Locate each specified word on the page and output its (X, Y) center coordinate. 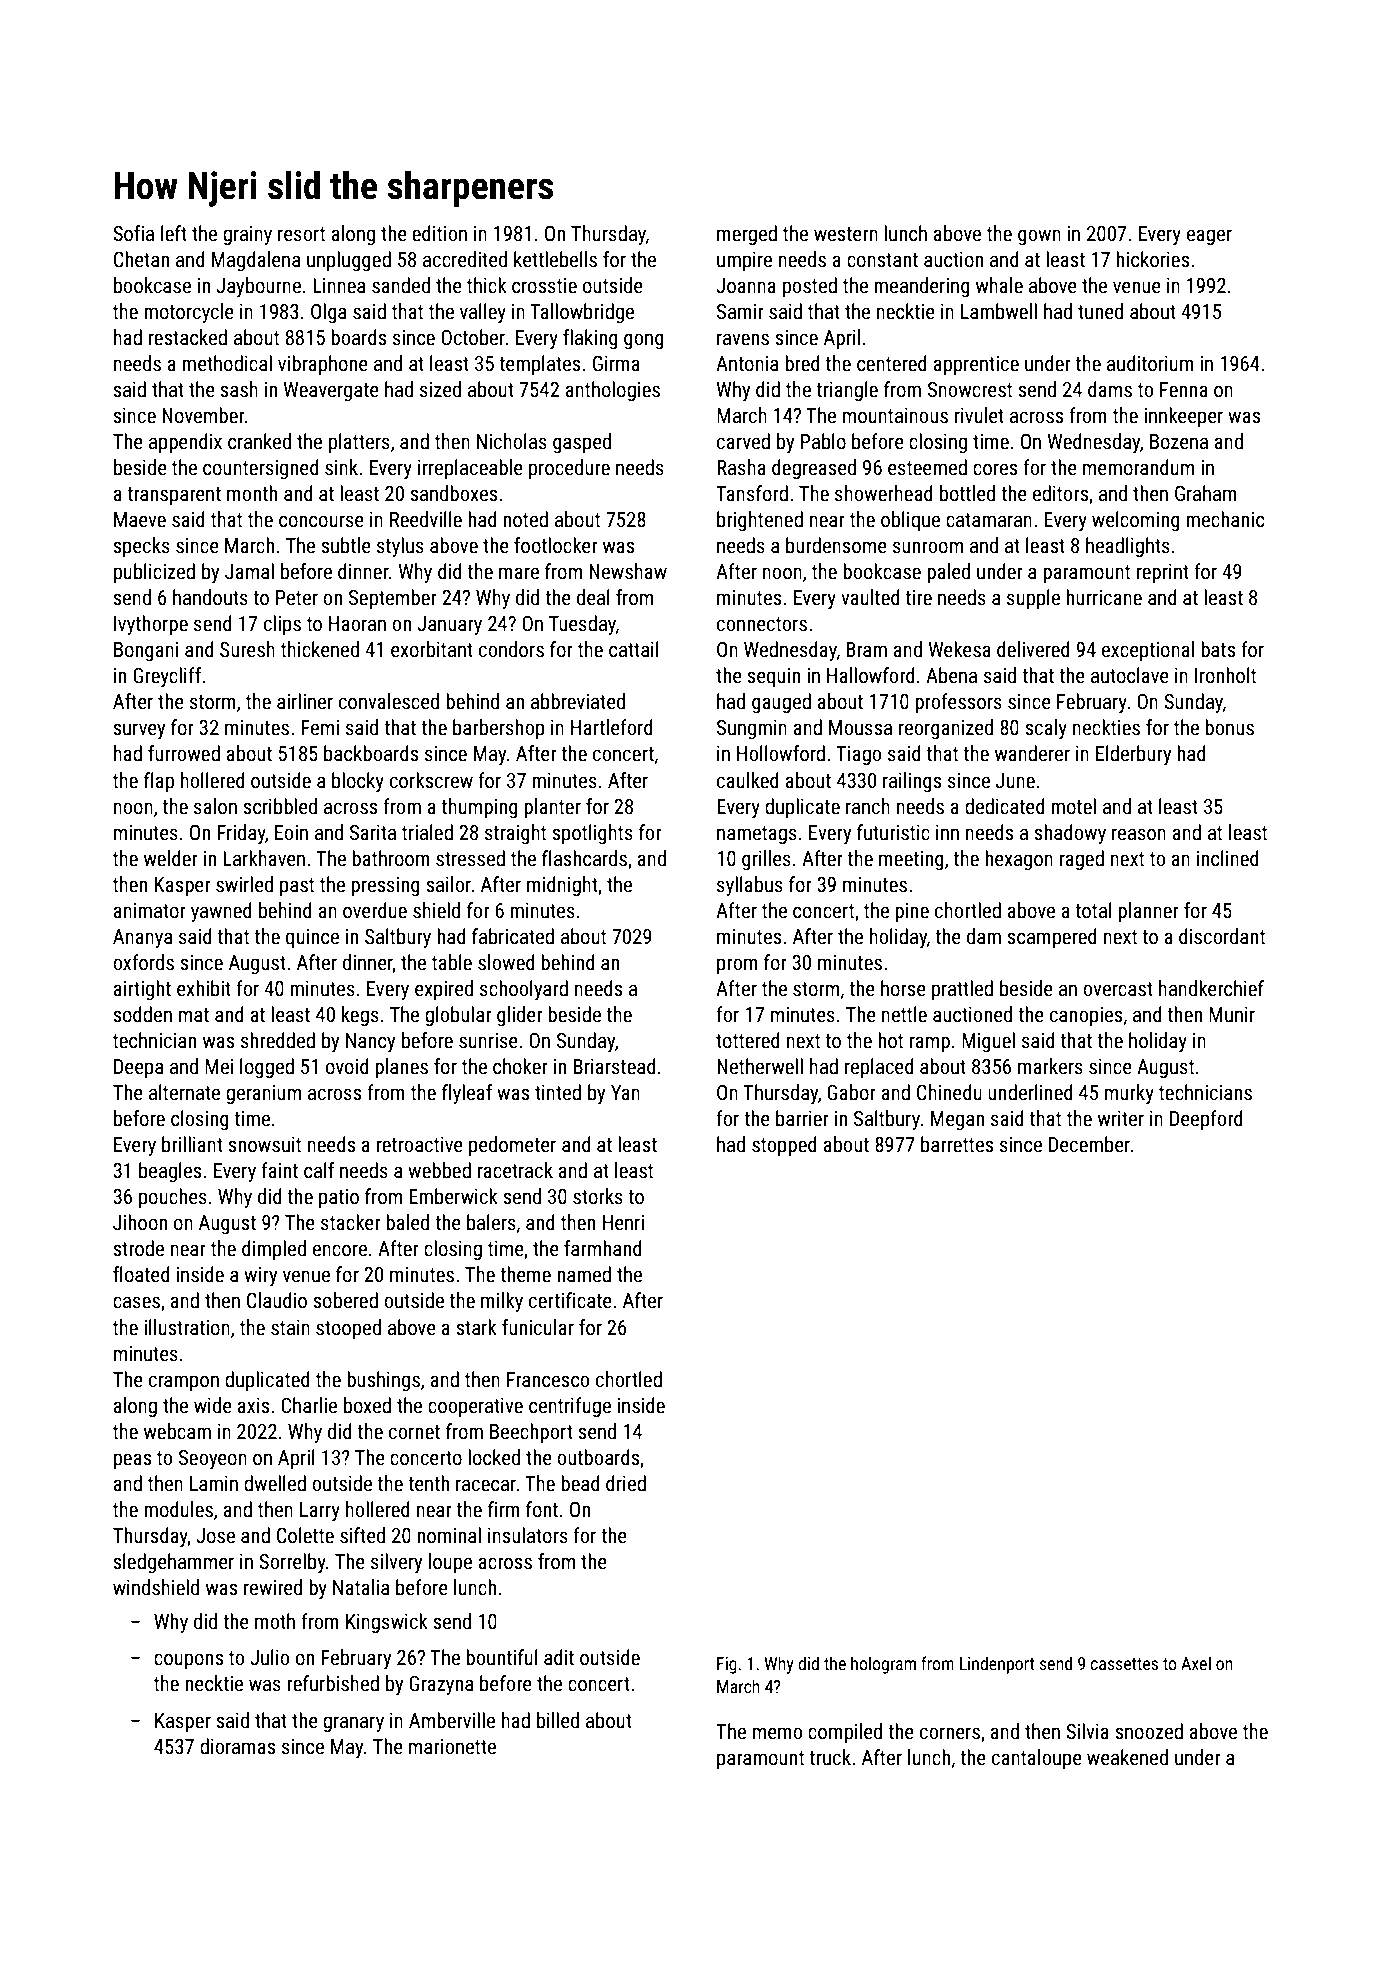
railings (912, 782)
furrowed (184, 753)
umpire (744, 261)
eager (1209, 237)
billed (558, 1720)
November (203, 415)
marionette (452, 1747)
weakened (1127, 1757)
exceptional (1148, 651)
